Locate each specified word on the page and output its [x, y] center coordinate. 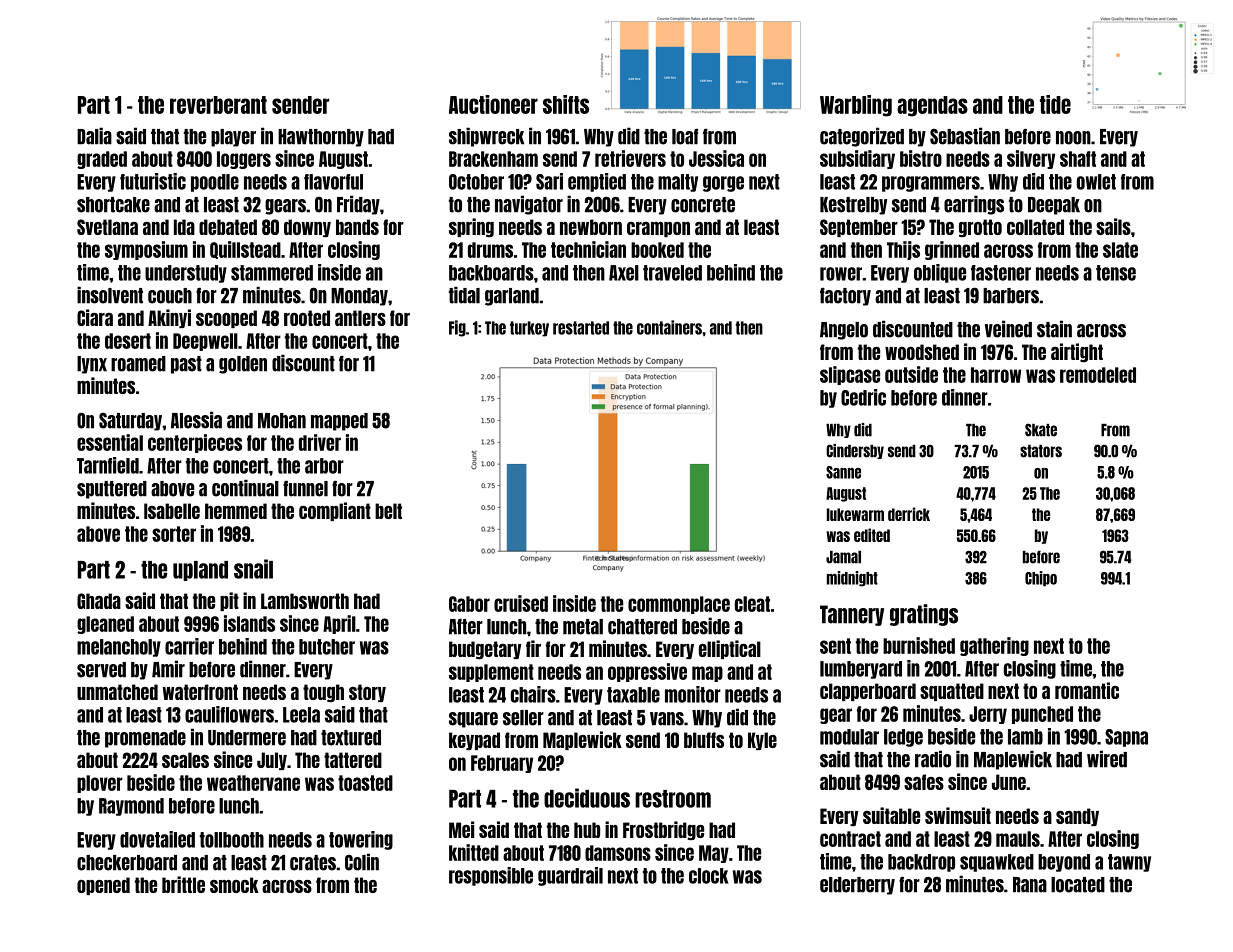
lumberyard [861, 670]
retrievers [630, 158]
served [101, 670]
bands [357, 227]
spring [471, 228]
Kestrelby [853, 206]
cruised [521, 603]
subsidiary [857, 159]
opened [103, 886]
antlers [360, 318]
